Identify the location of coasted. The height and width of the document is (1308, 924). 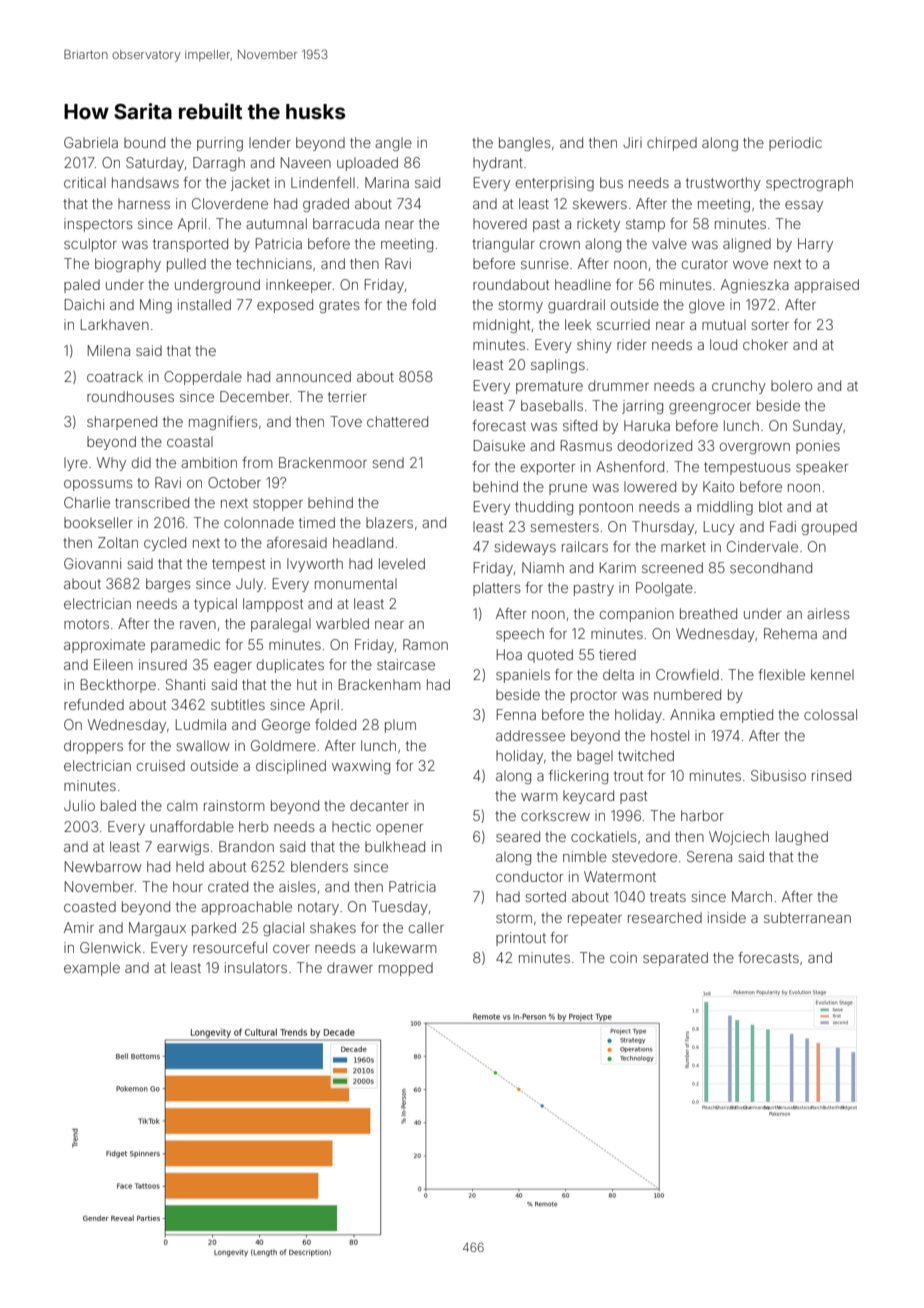
(90, 906).
